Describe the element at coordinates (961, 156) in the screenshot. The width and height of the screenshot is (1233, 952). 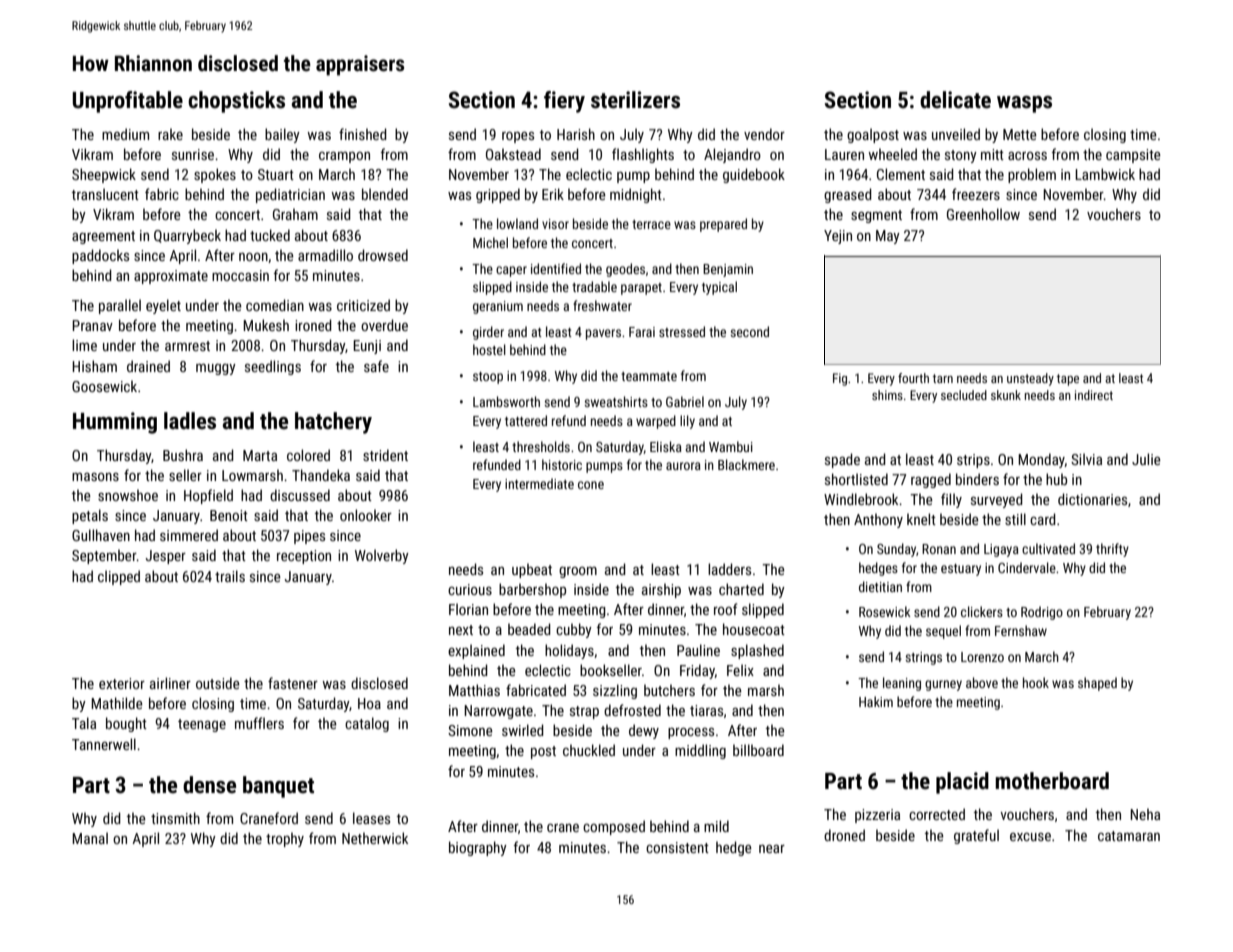
I see `stony` at that location.
